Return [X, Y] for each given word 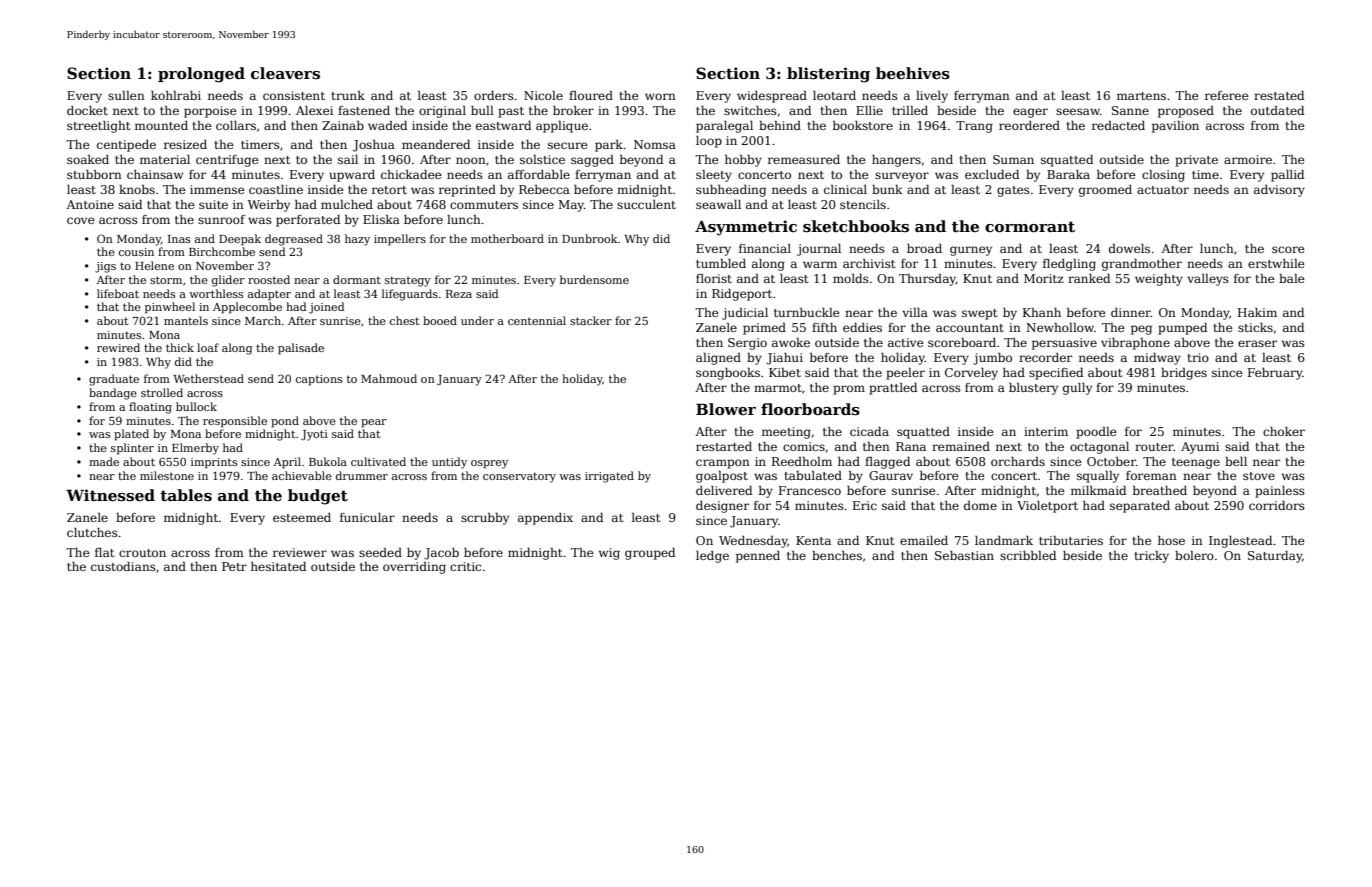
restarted [724, 446]
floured [591, 95]
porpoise [210, 112]
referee [1227, 95]
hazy [357, 240]
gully [1077, 389]
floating [150, 408]
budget [318, 497]
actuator [1163, 190]
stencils [863, 204]
